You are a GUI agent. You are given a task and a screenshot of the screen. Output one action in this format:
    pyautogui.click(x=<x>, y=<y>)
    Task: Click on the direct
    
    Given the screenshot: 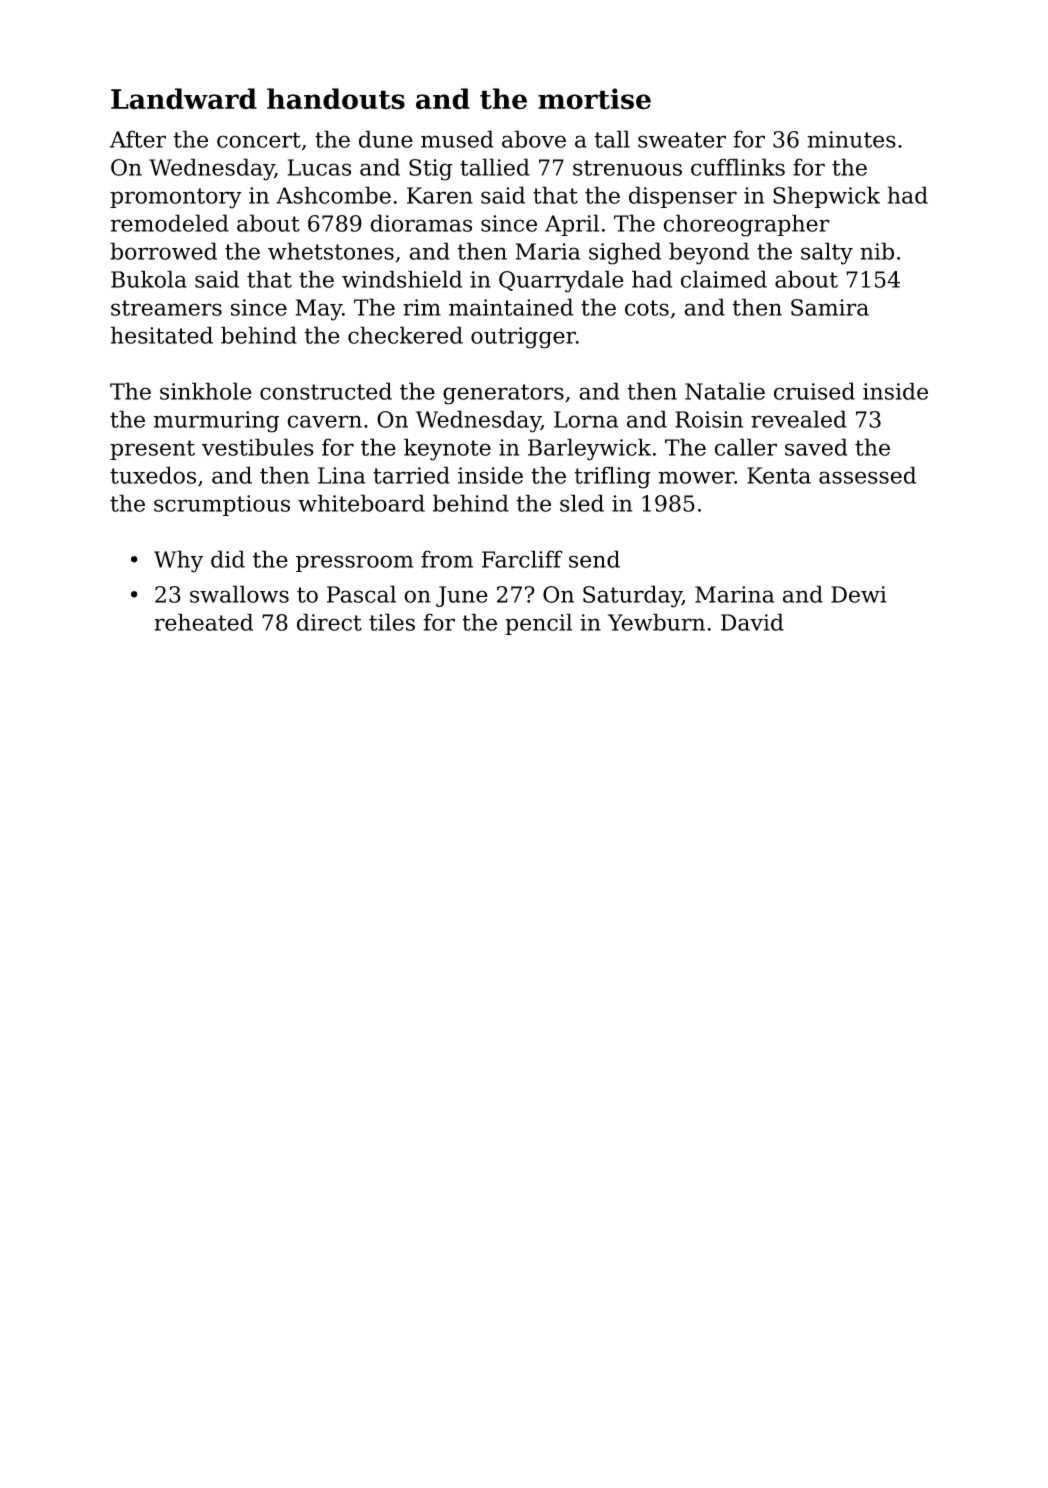 What is the action you would take?
    pyautogui.click(x=329, y=622)
